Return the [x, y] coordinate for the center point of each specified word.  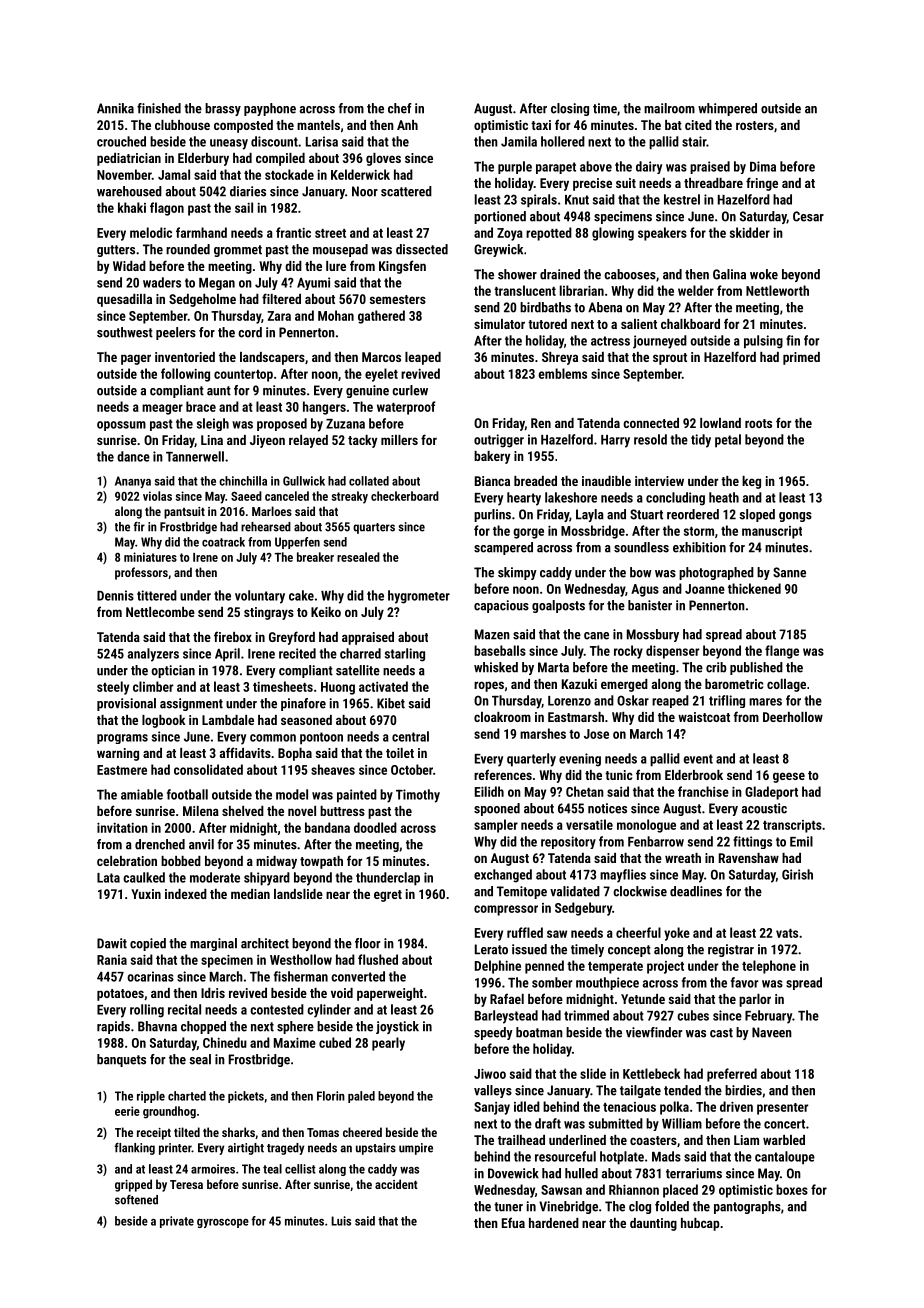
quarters [374, 528]
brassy [223, 109]
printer [175, 1149]
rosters [755, 125]
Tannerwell [195, 456]
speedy [493, 1033]
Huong [338, 688]
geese [789, 777]
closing [570, 109]
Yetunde [643, 999]
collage [786, 685]
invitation [122, 828]
